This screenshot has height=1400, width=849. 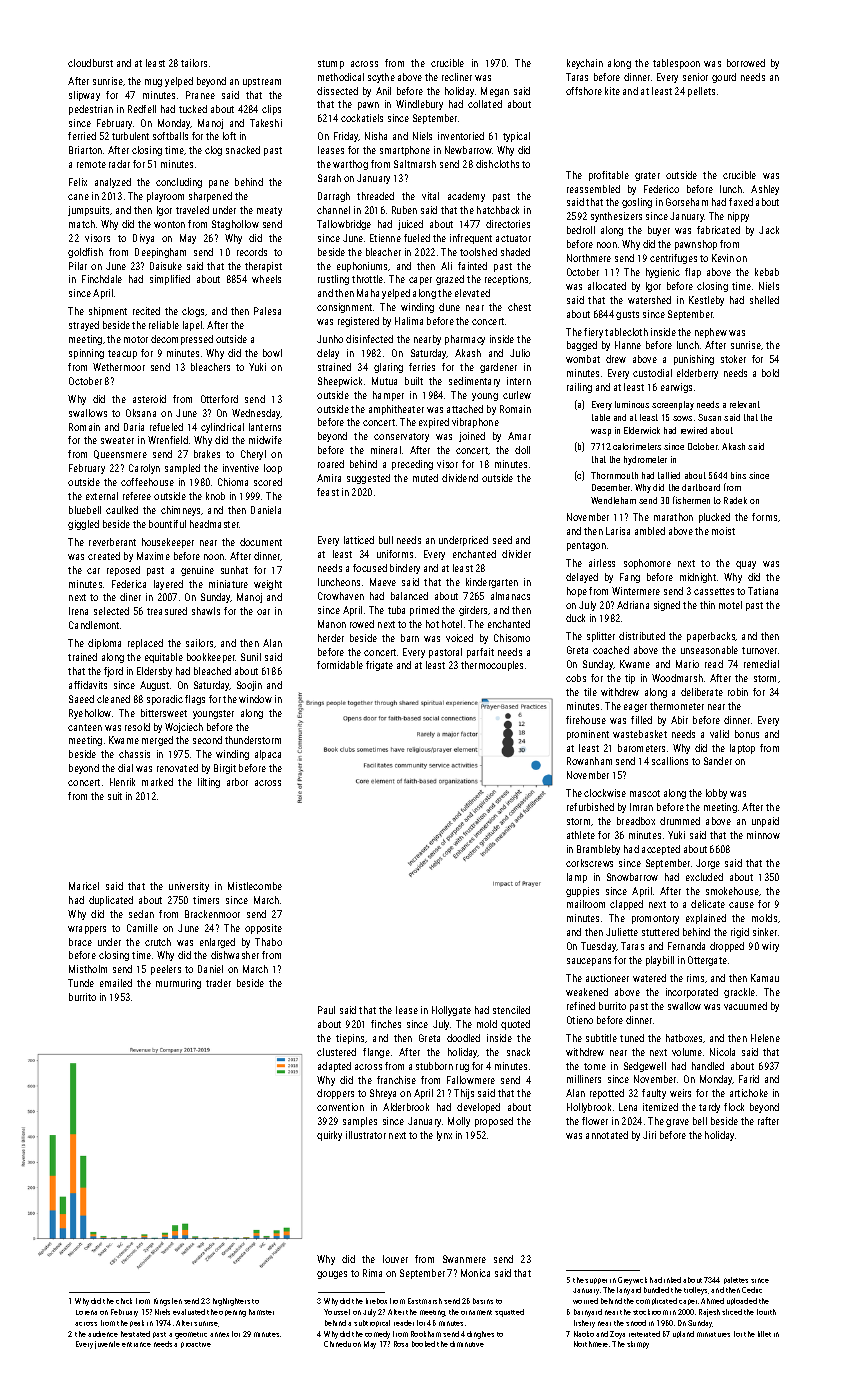 I want to click on athlete, so click(x=581, y=835).
